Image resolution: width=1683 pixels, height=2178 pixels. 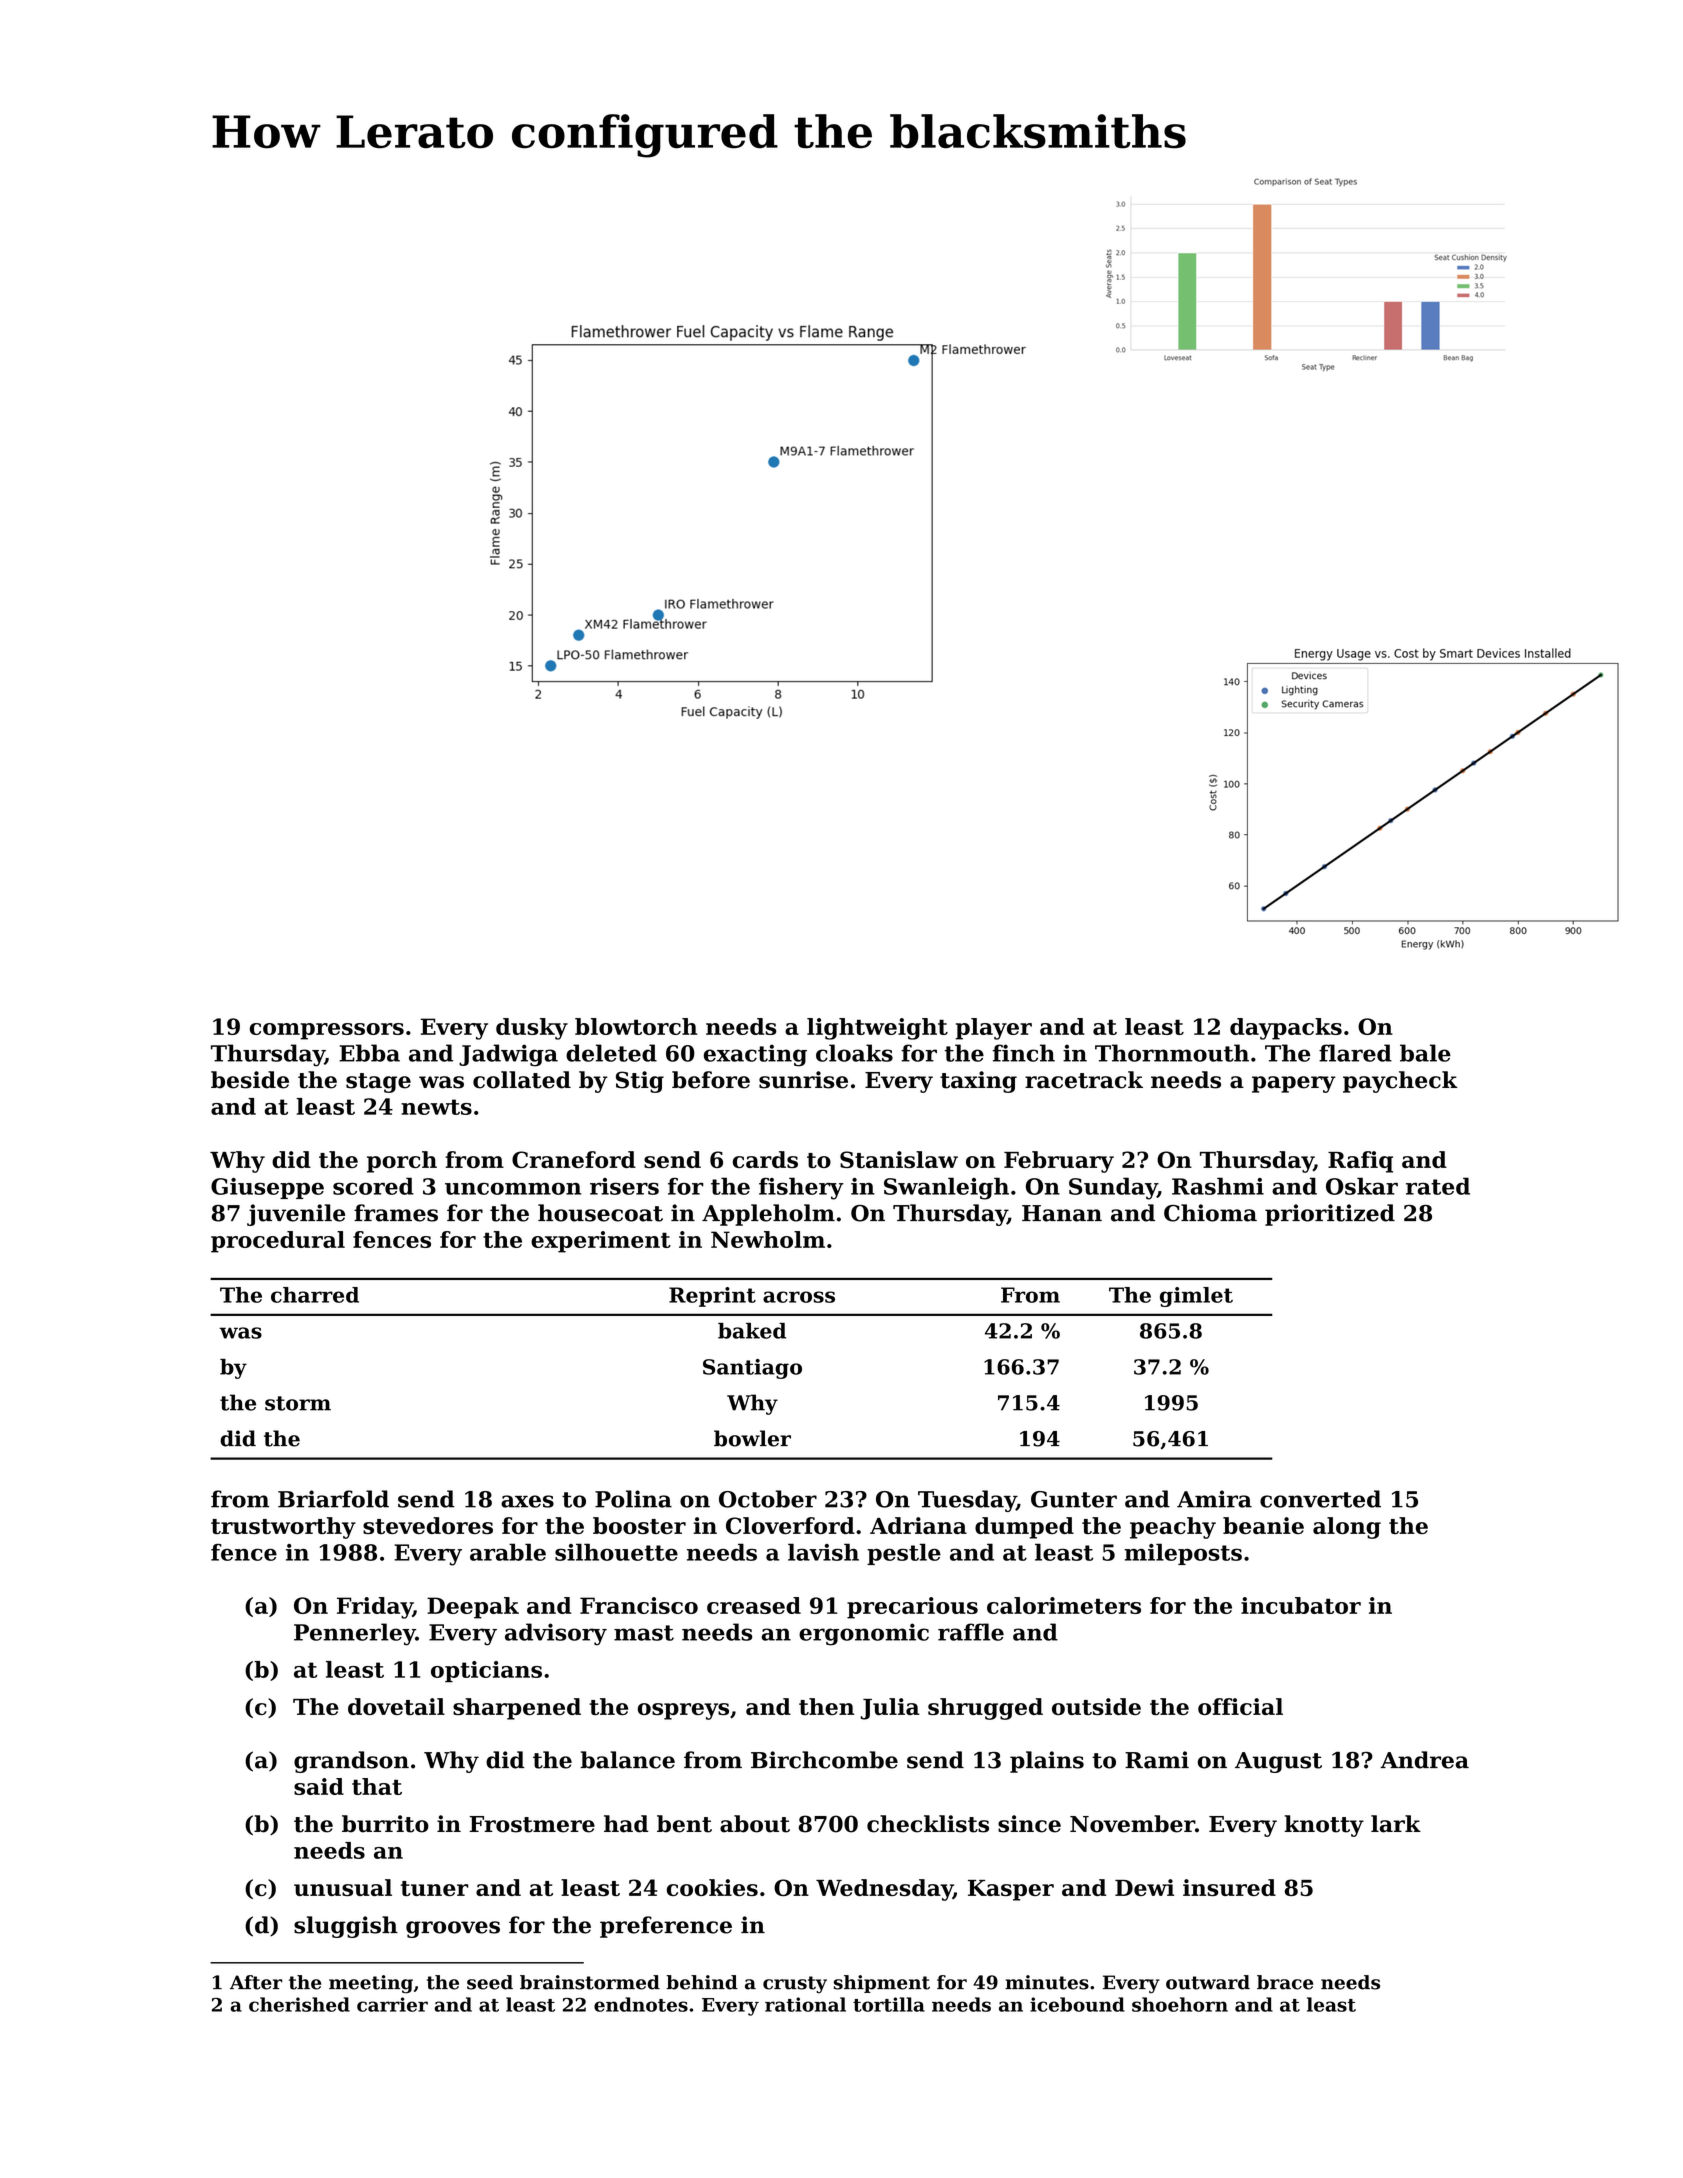 I want to click on stevedores, so click(x=428, y=1525).
